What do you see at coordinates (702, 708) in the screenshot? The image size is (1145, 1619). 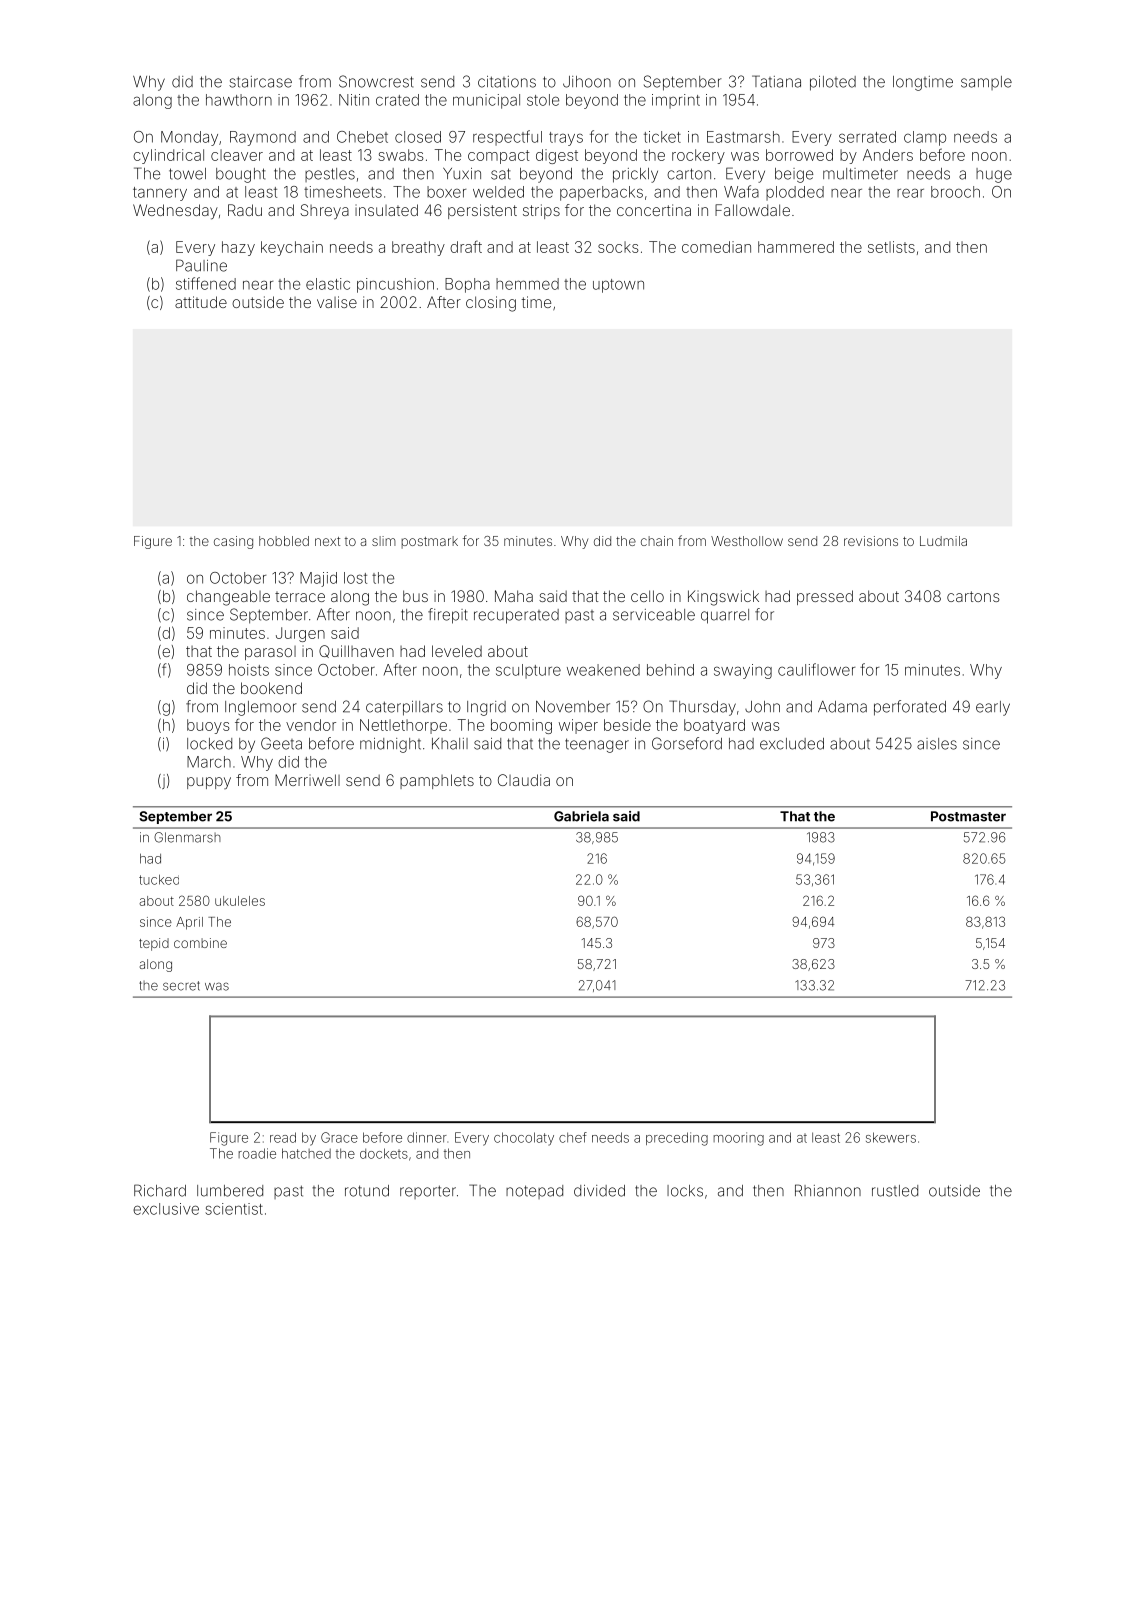 I see `Thursday` at bounding box center [702, 708].
